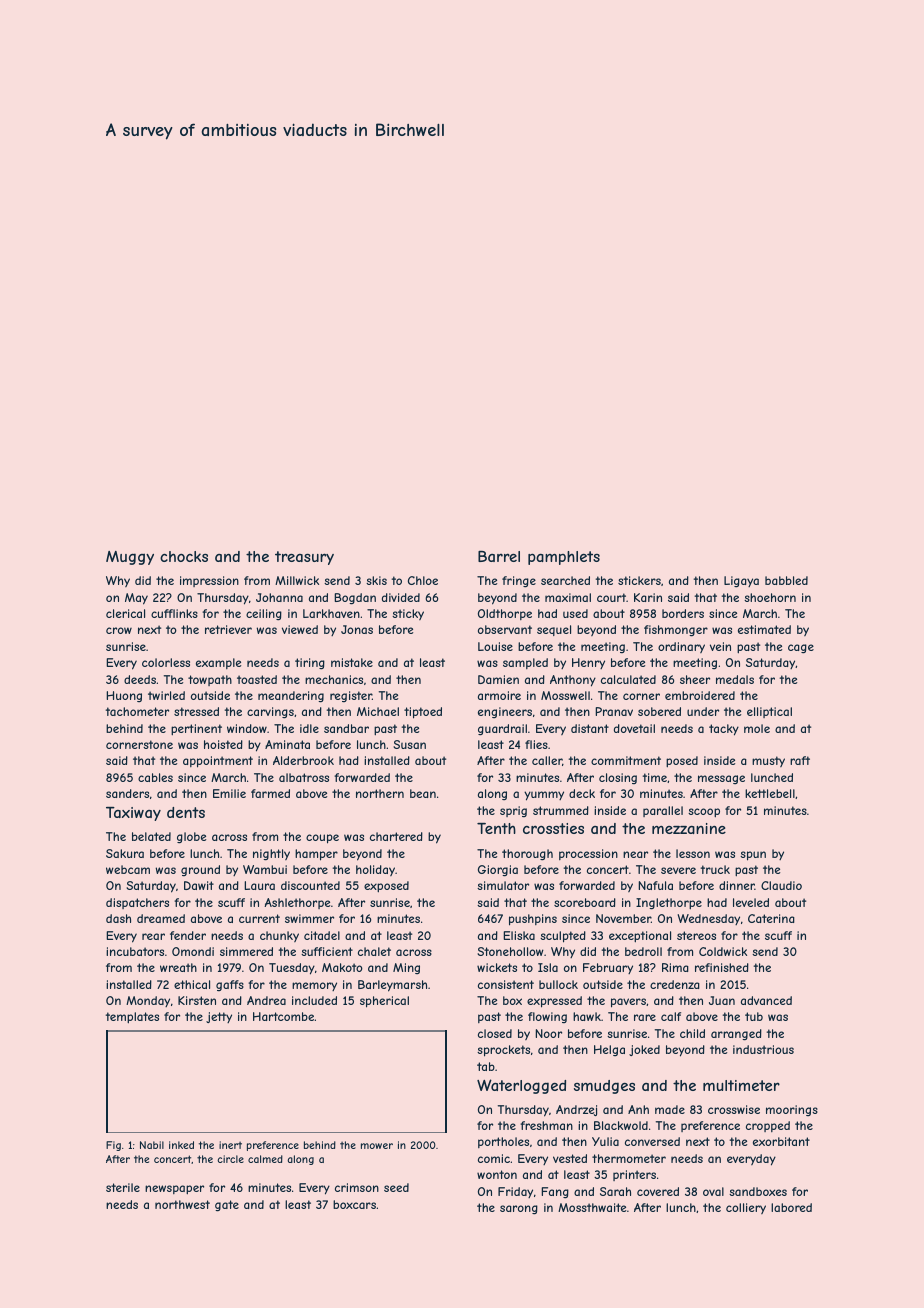 Image resolution: width=924 pixels, height=1308 pixels. I want to click on procession, so click(588, 854).
